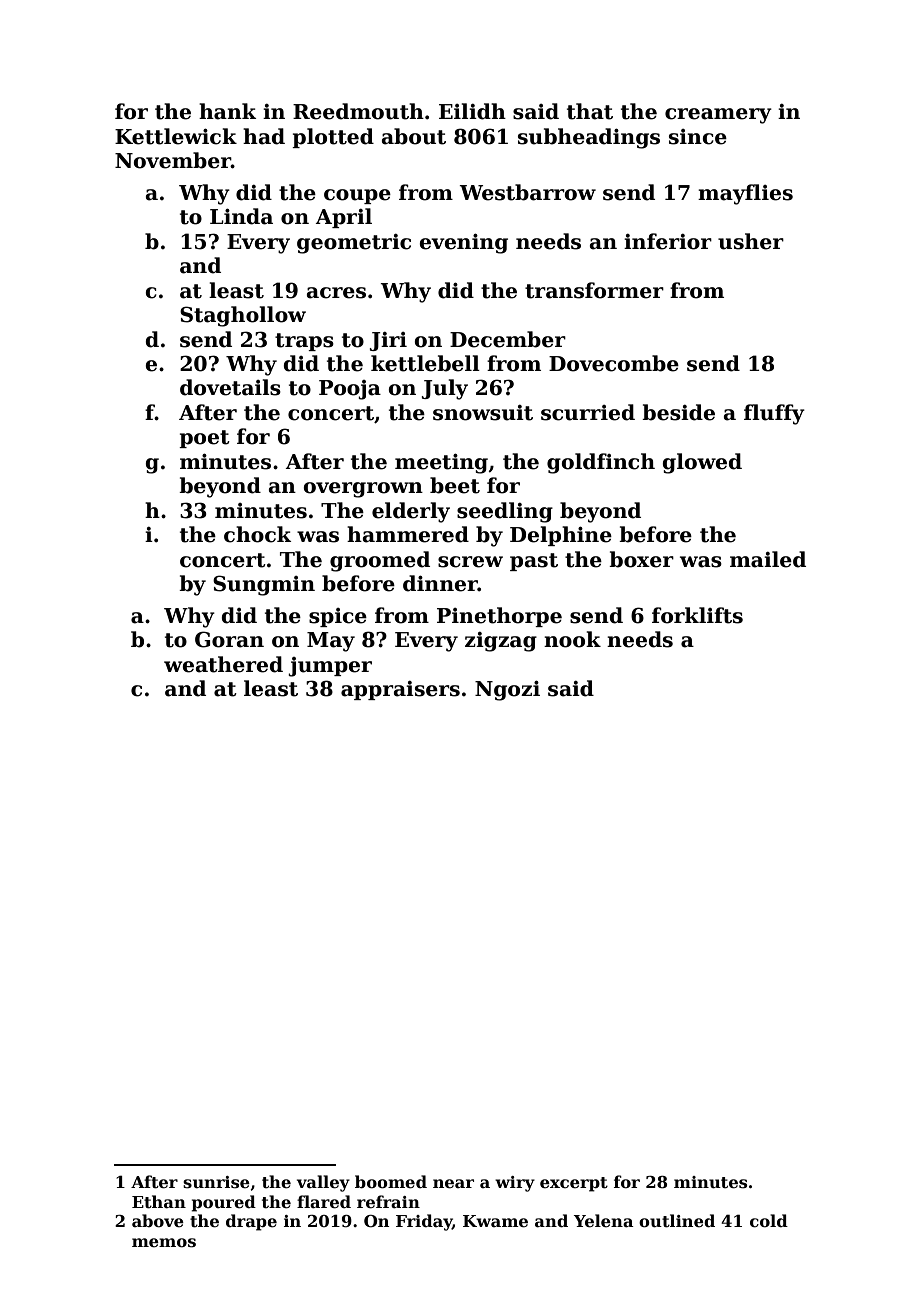  Describe the element at coordinates (769, 1221) in the document. I see `cold` at that location.
